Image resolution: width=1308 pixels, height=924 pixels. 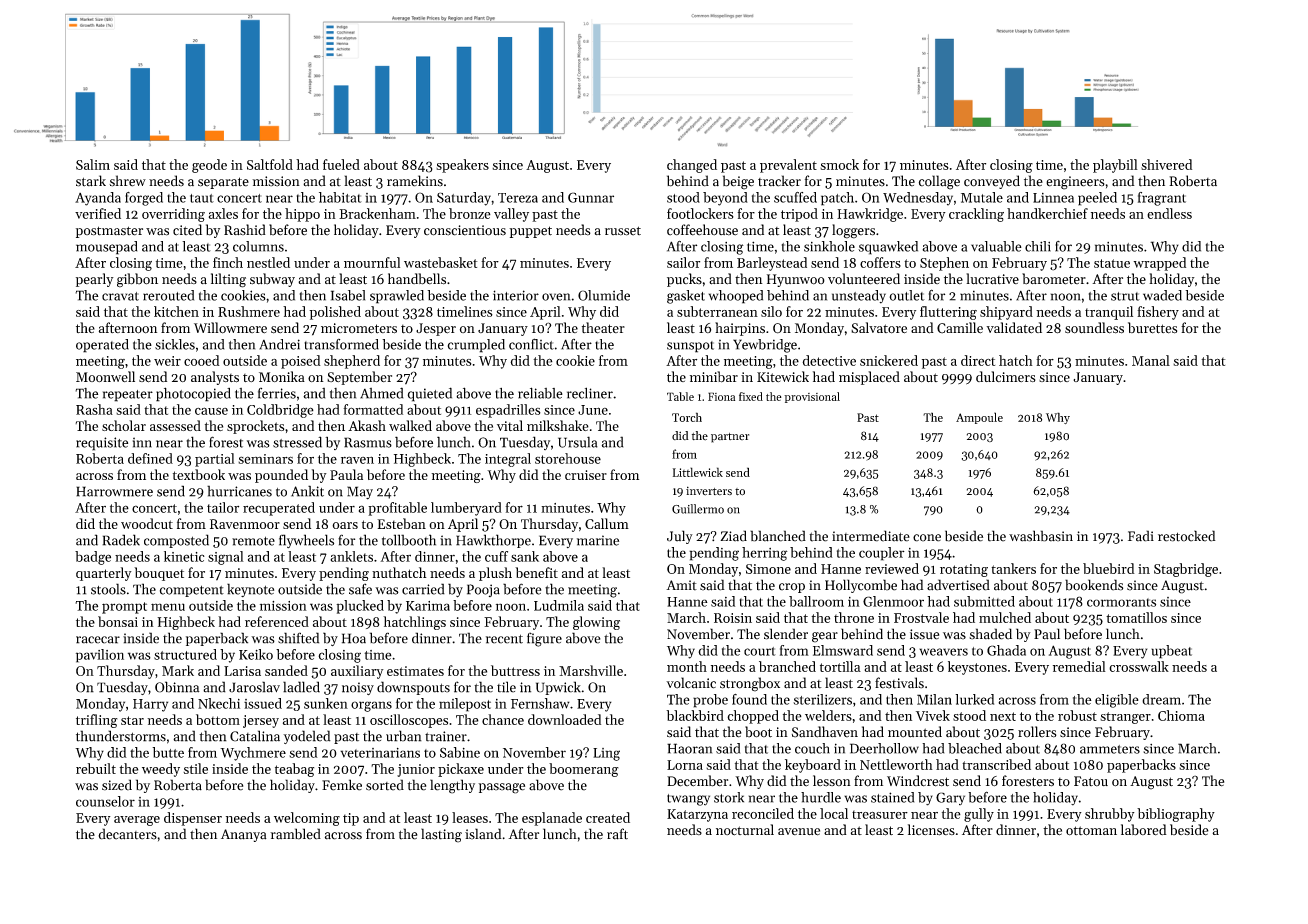 I want to click on court, so click(x=760, y=651).
